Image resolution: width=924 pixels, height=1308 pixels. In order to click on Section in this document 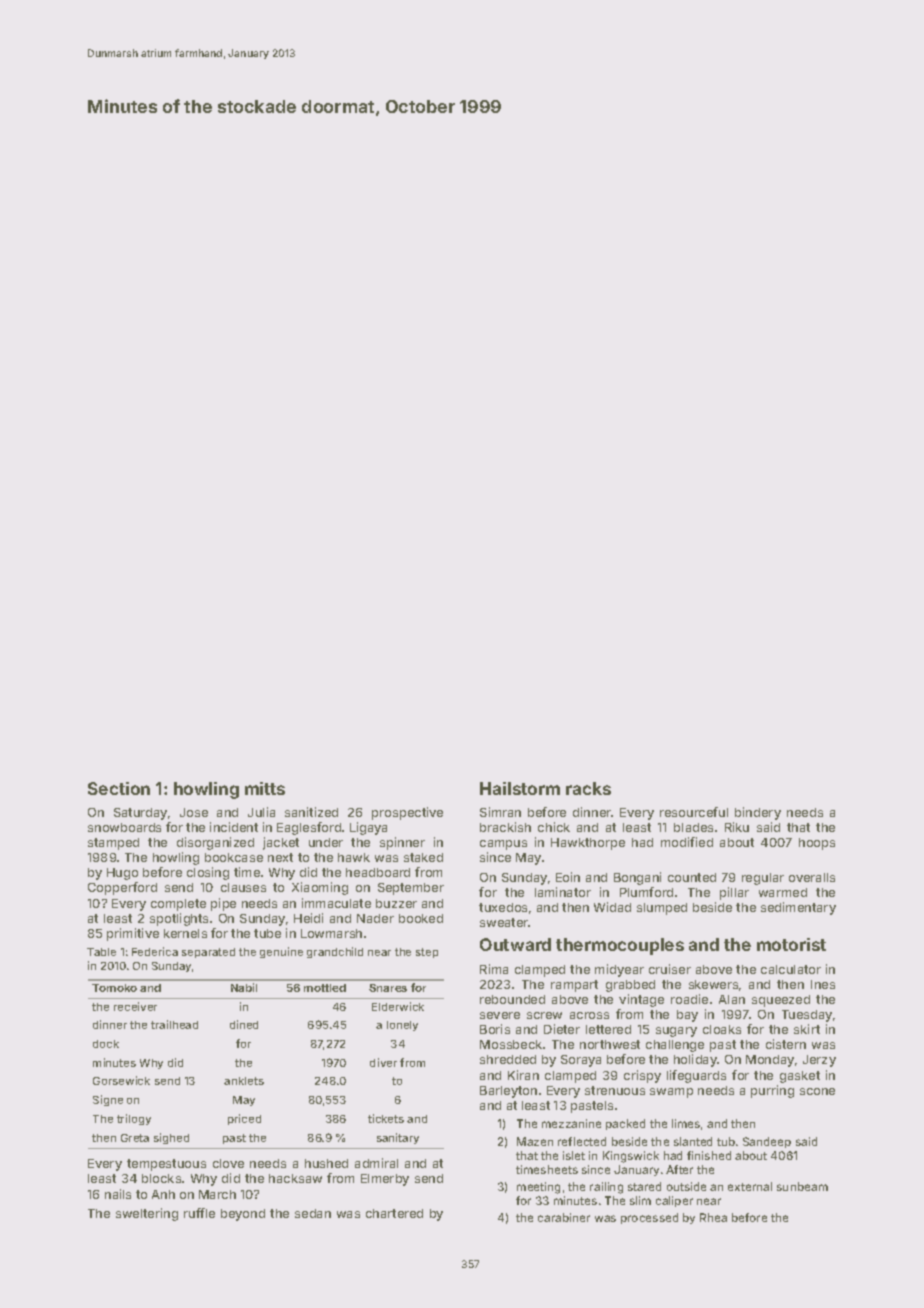, I will do `click(119, 788)`.
